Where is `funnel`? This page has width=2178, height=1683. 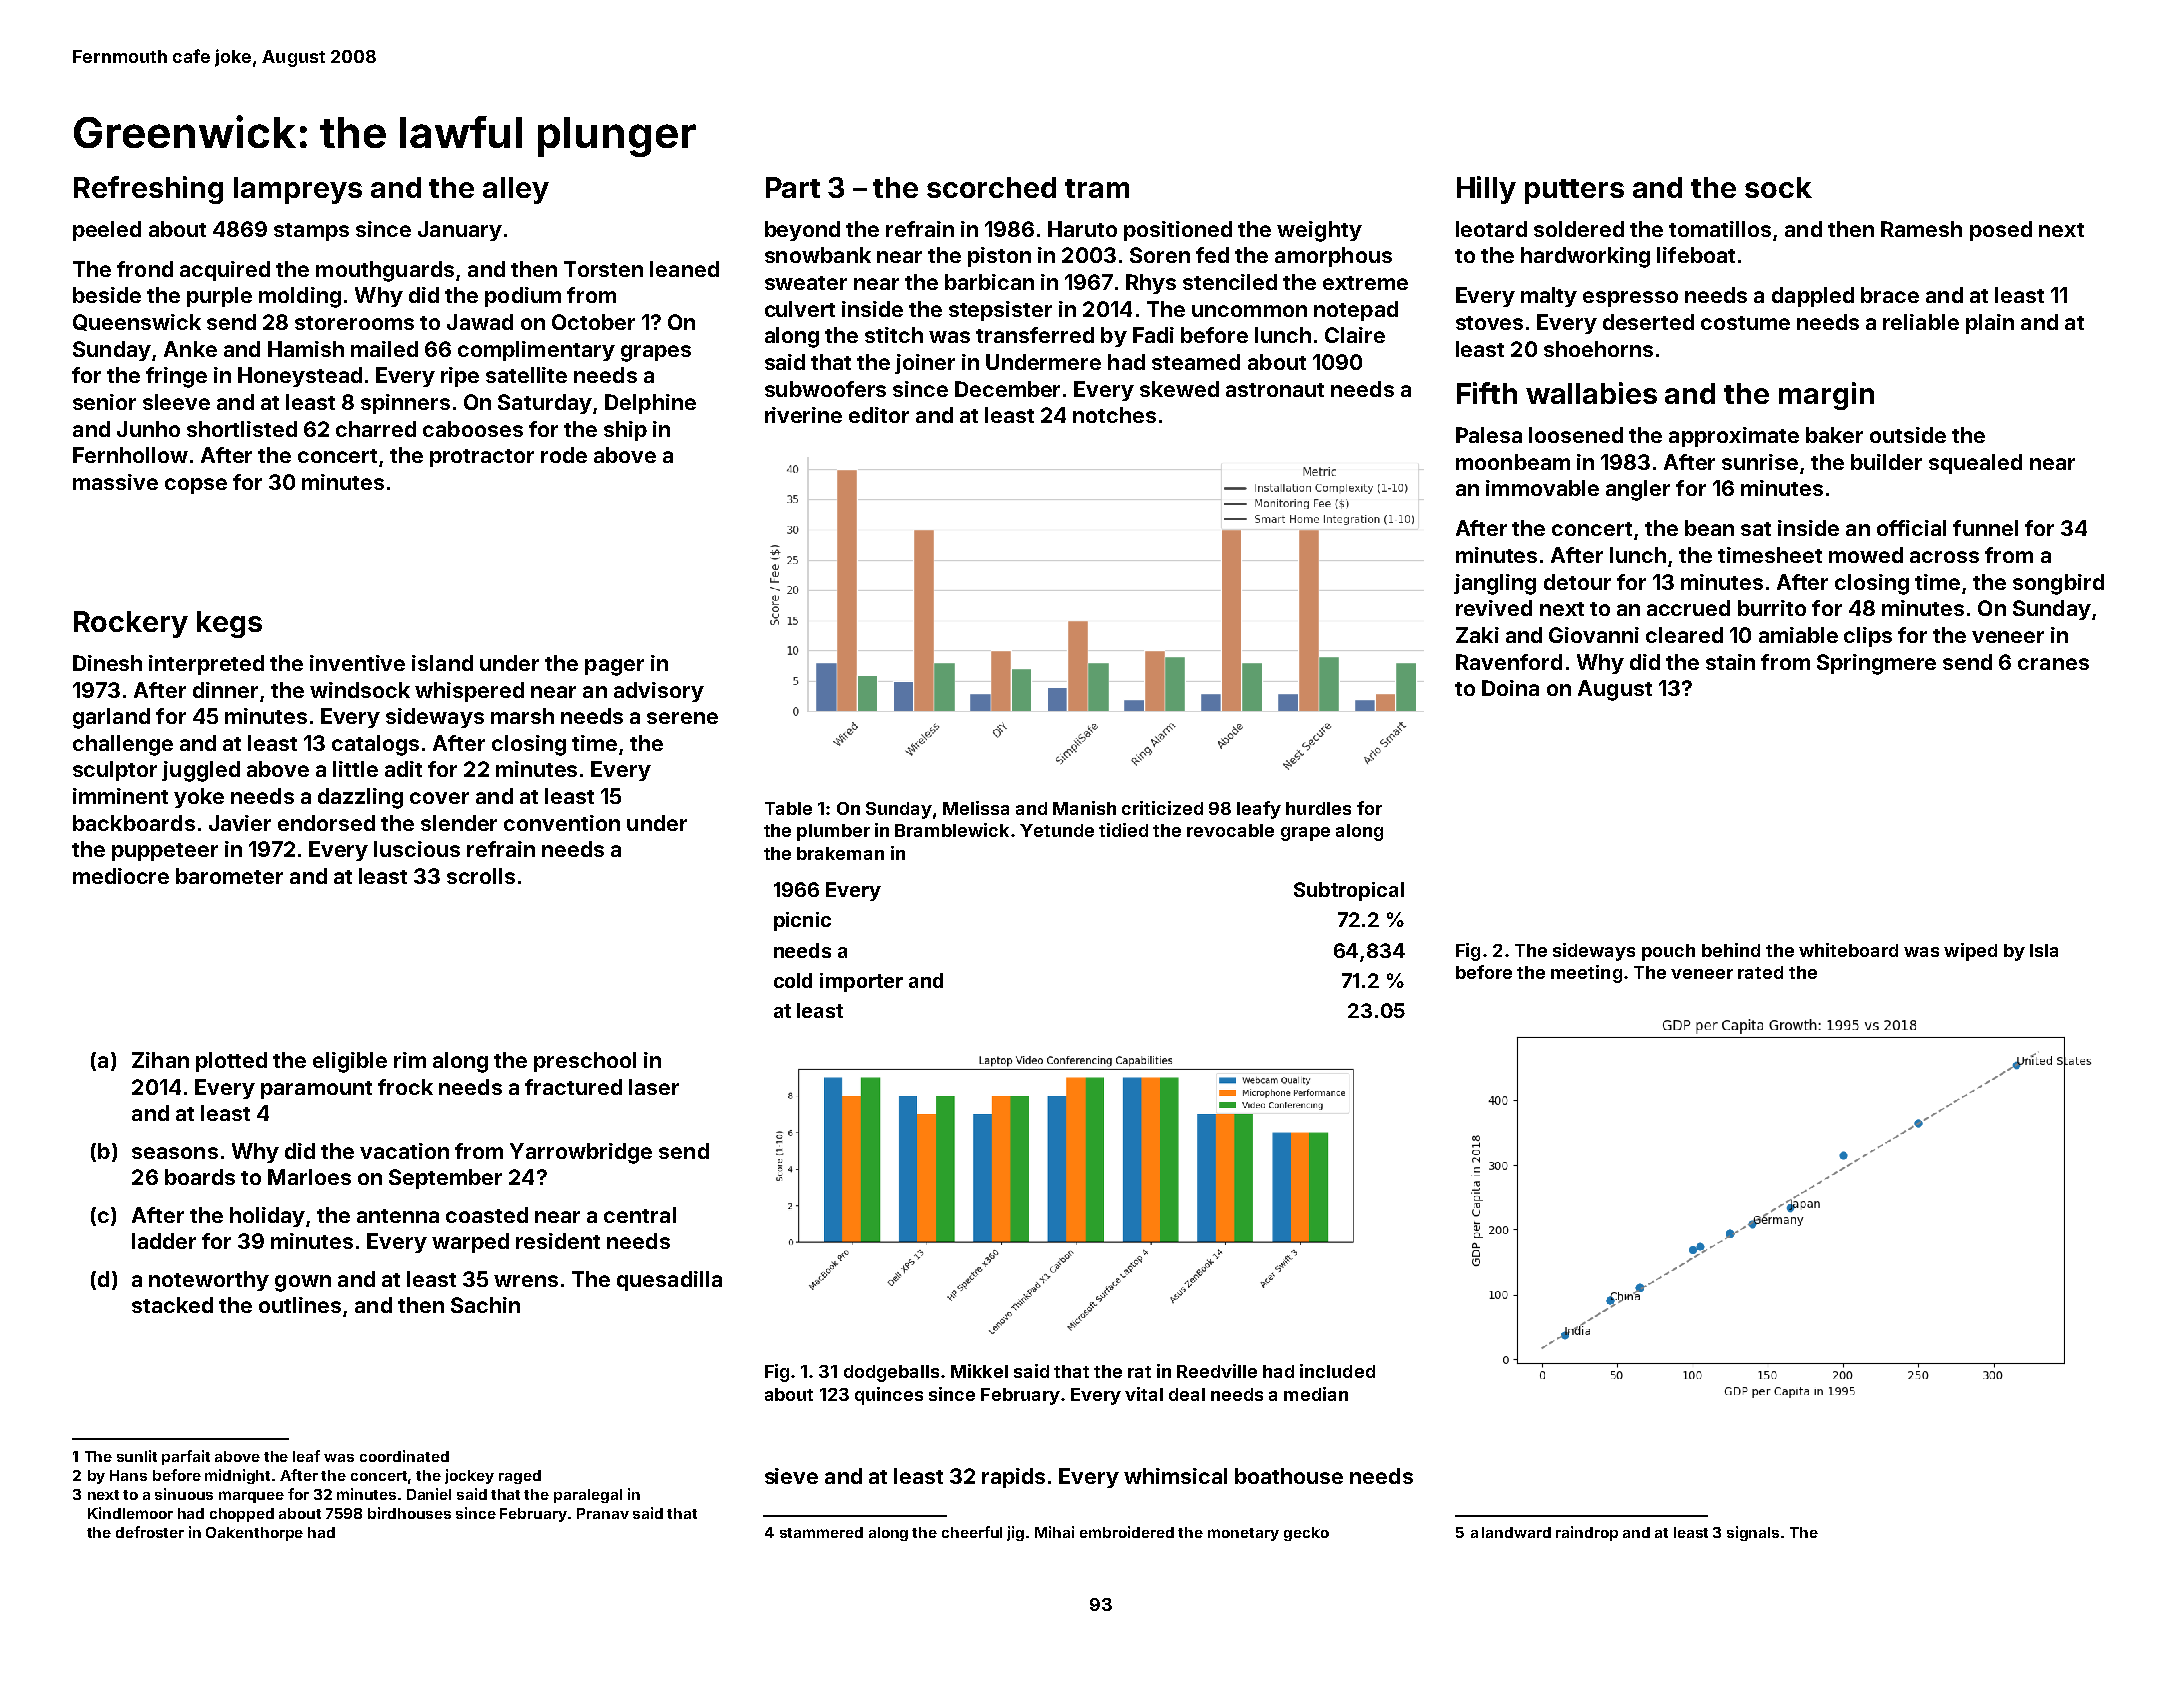 funnel is located at coordinates (1985, 528).
